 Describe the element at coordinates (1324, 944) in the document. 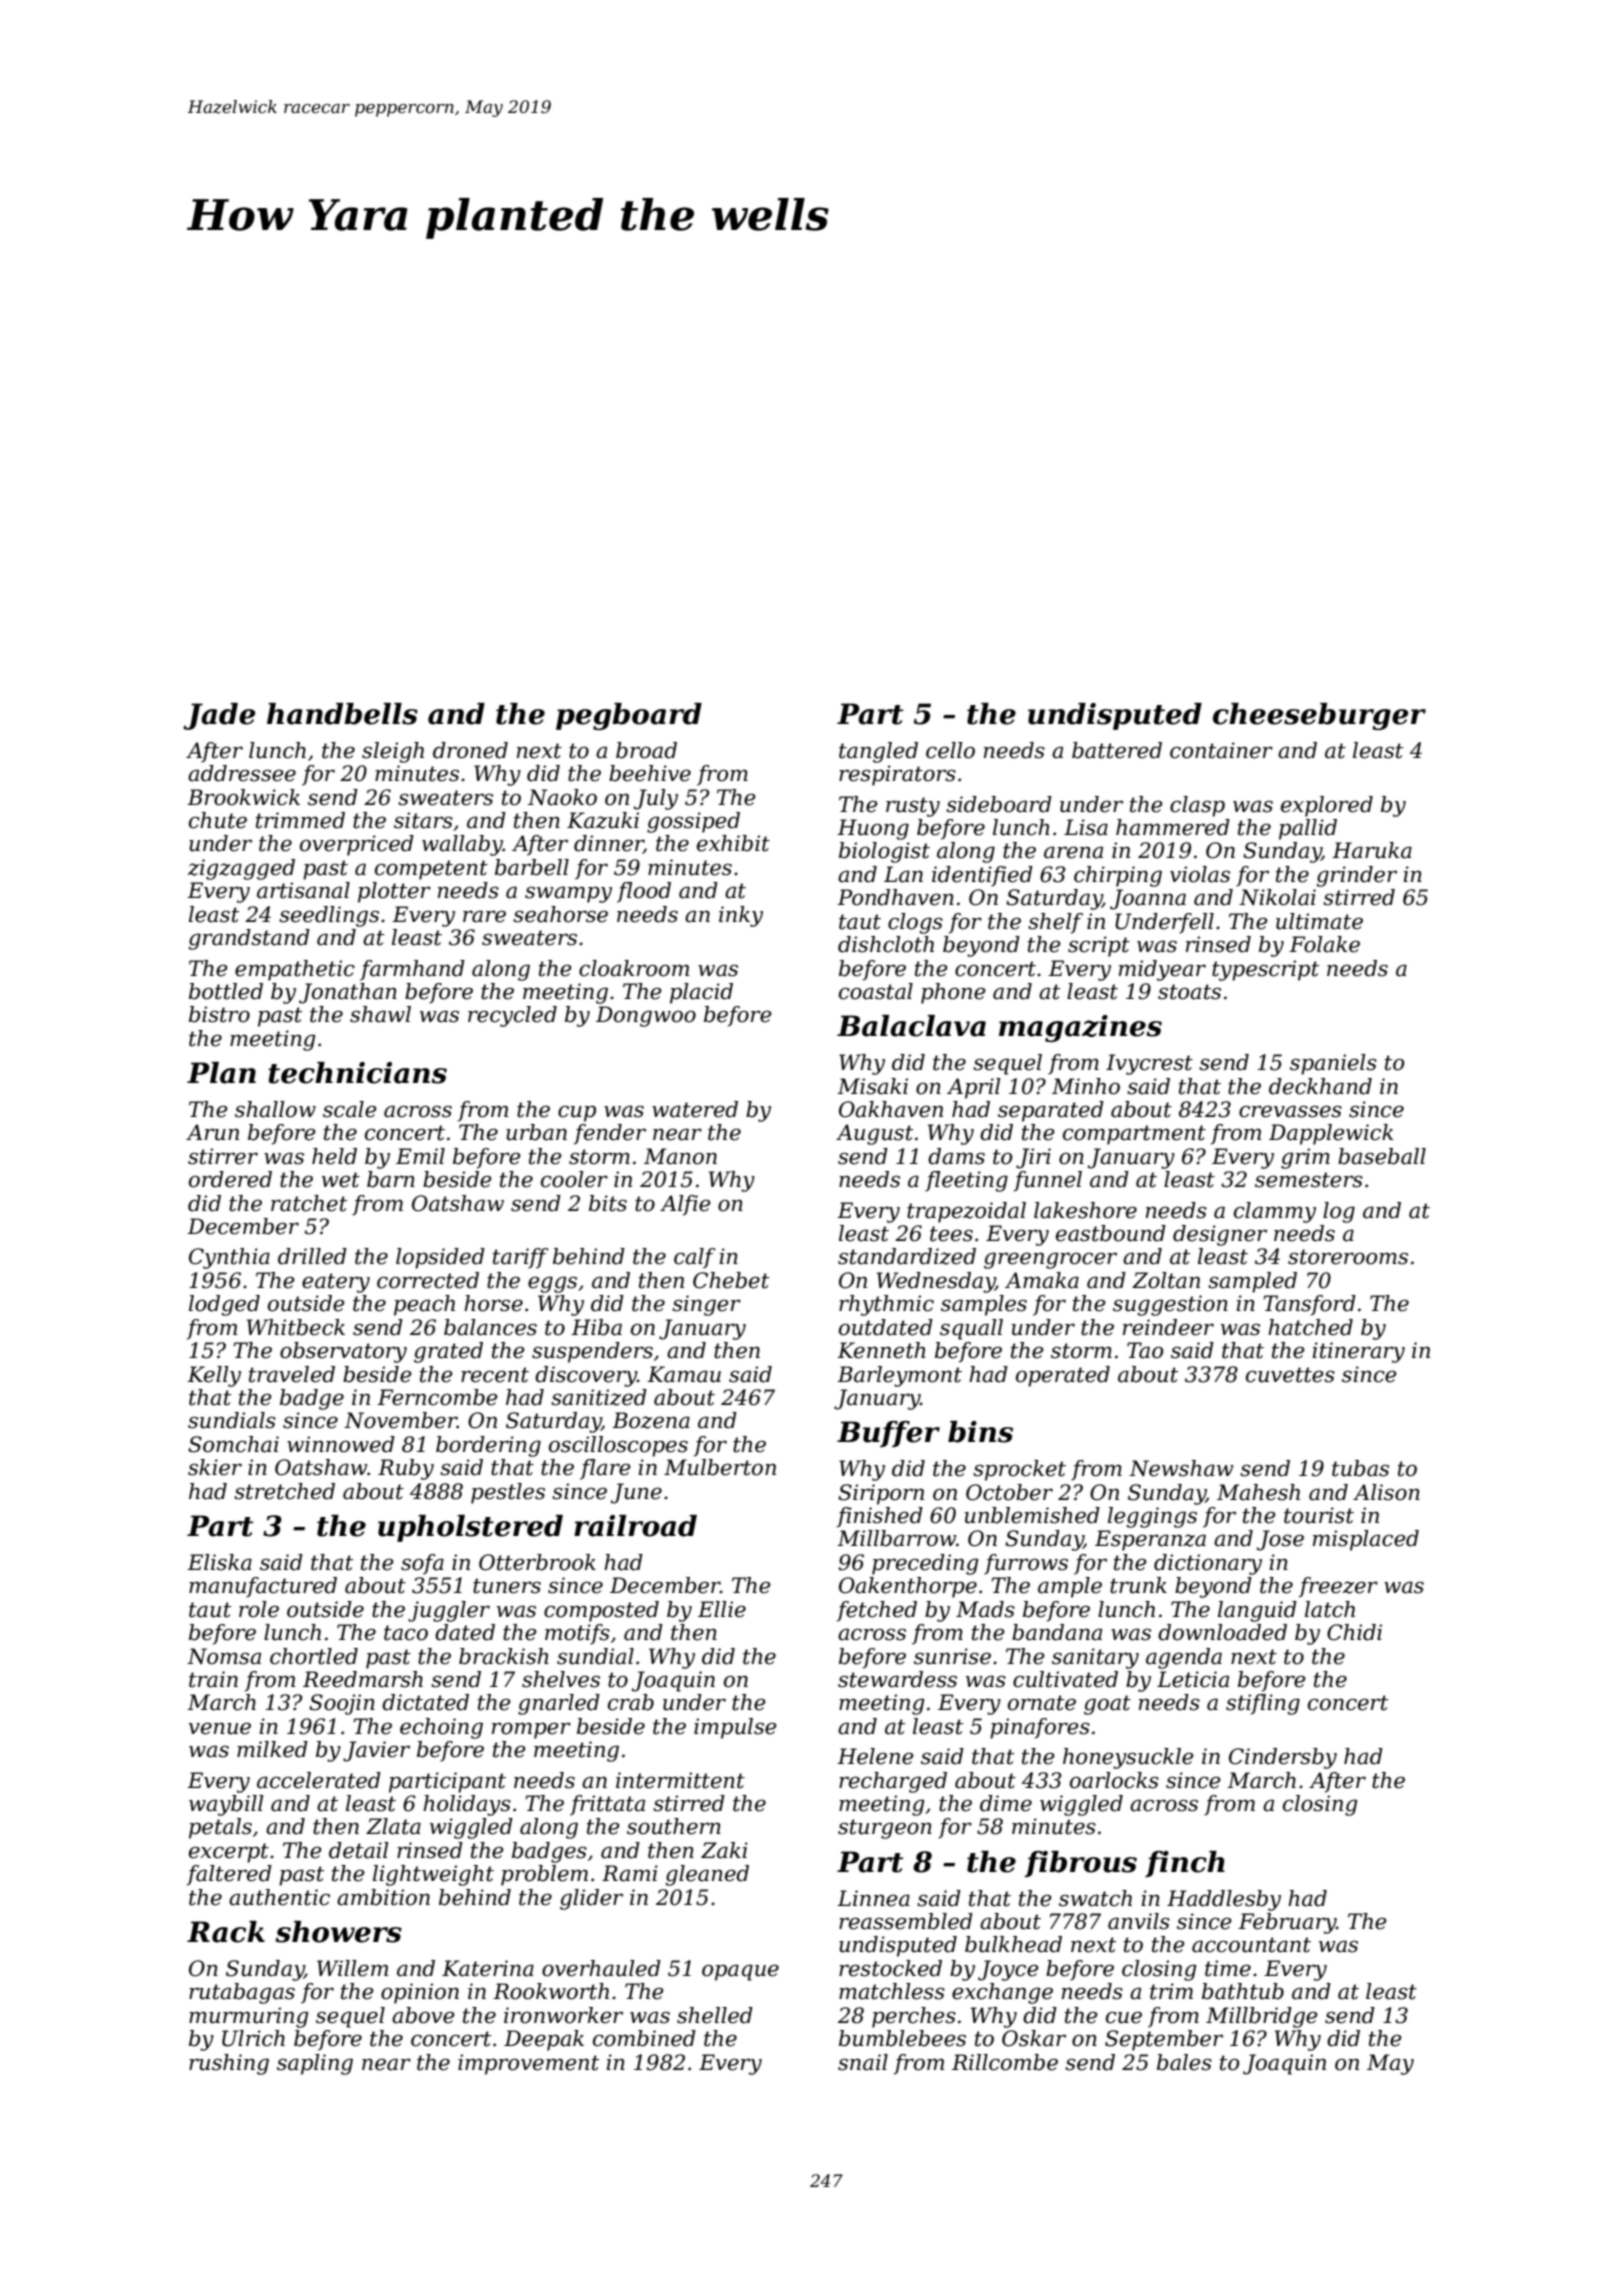

I see `Folake` at that location.
